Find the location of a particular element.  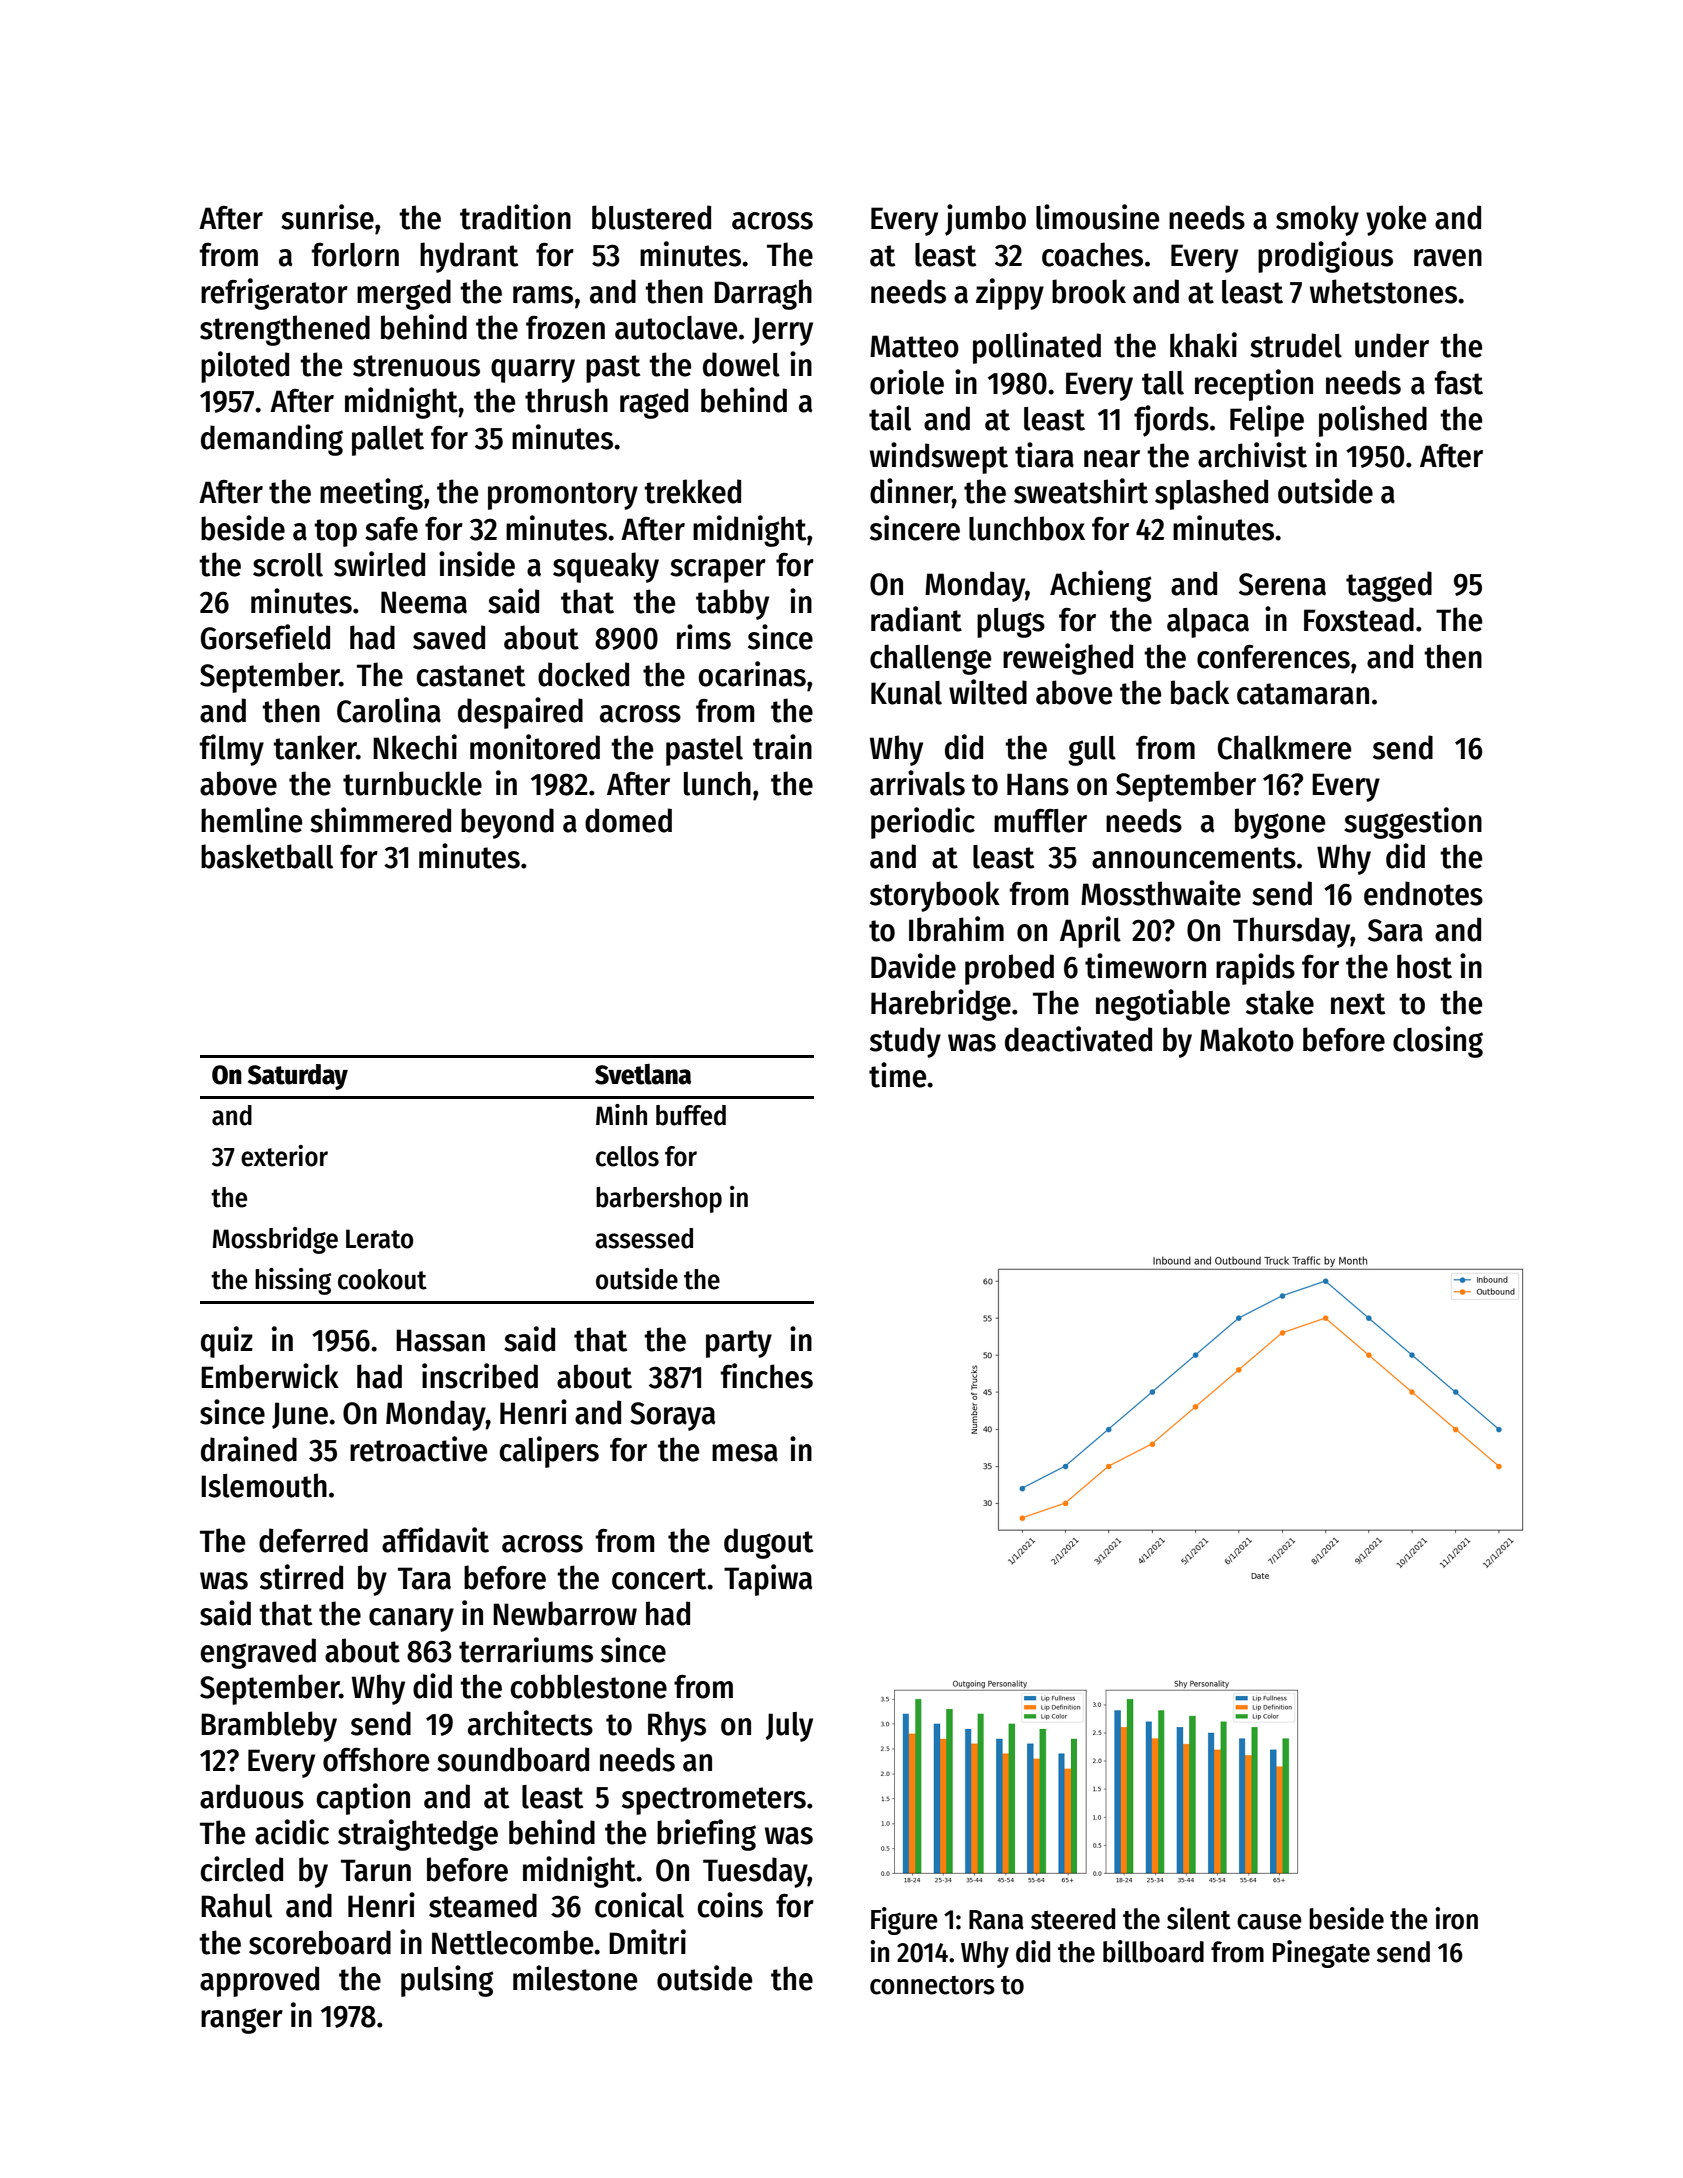

sunrise is located at coordinates (327, 217).
